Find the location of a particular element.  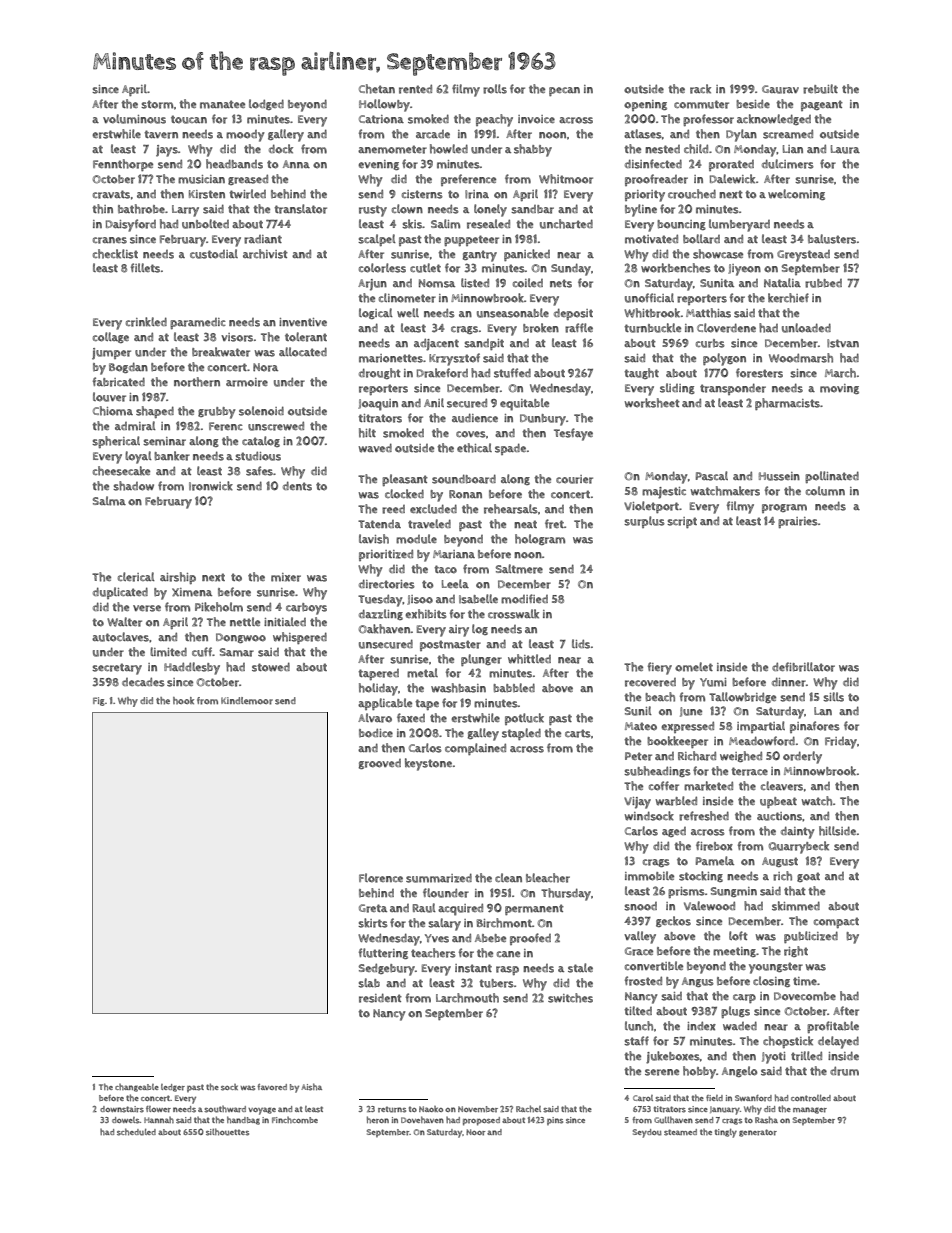

scheduled is located at coordinates (136, 1132).
